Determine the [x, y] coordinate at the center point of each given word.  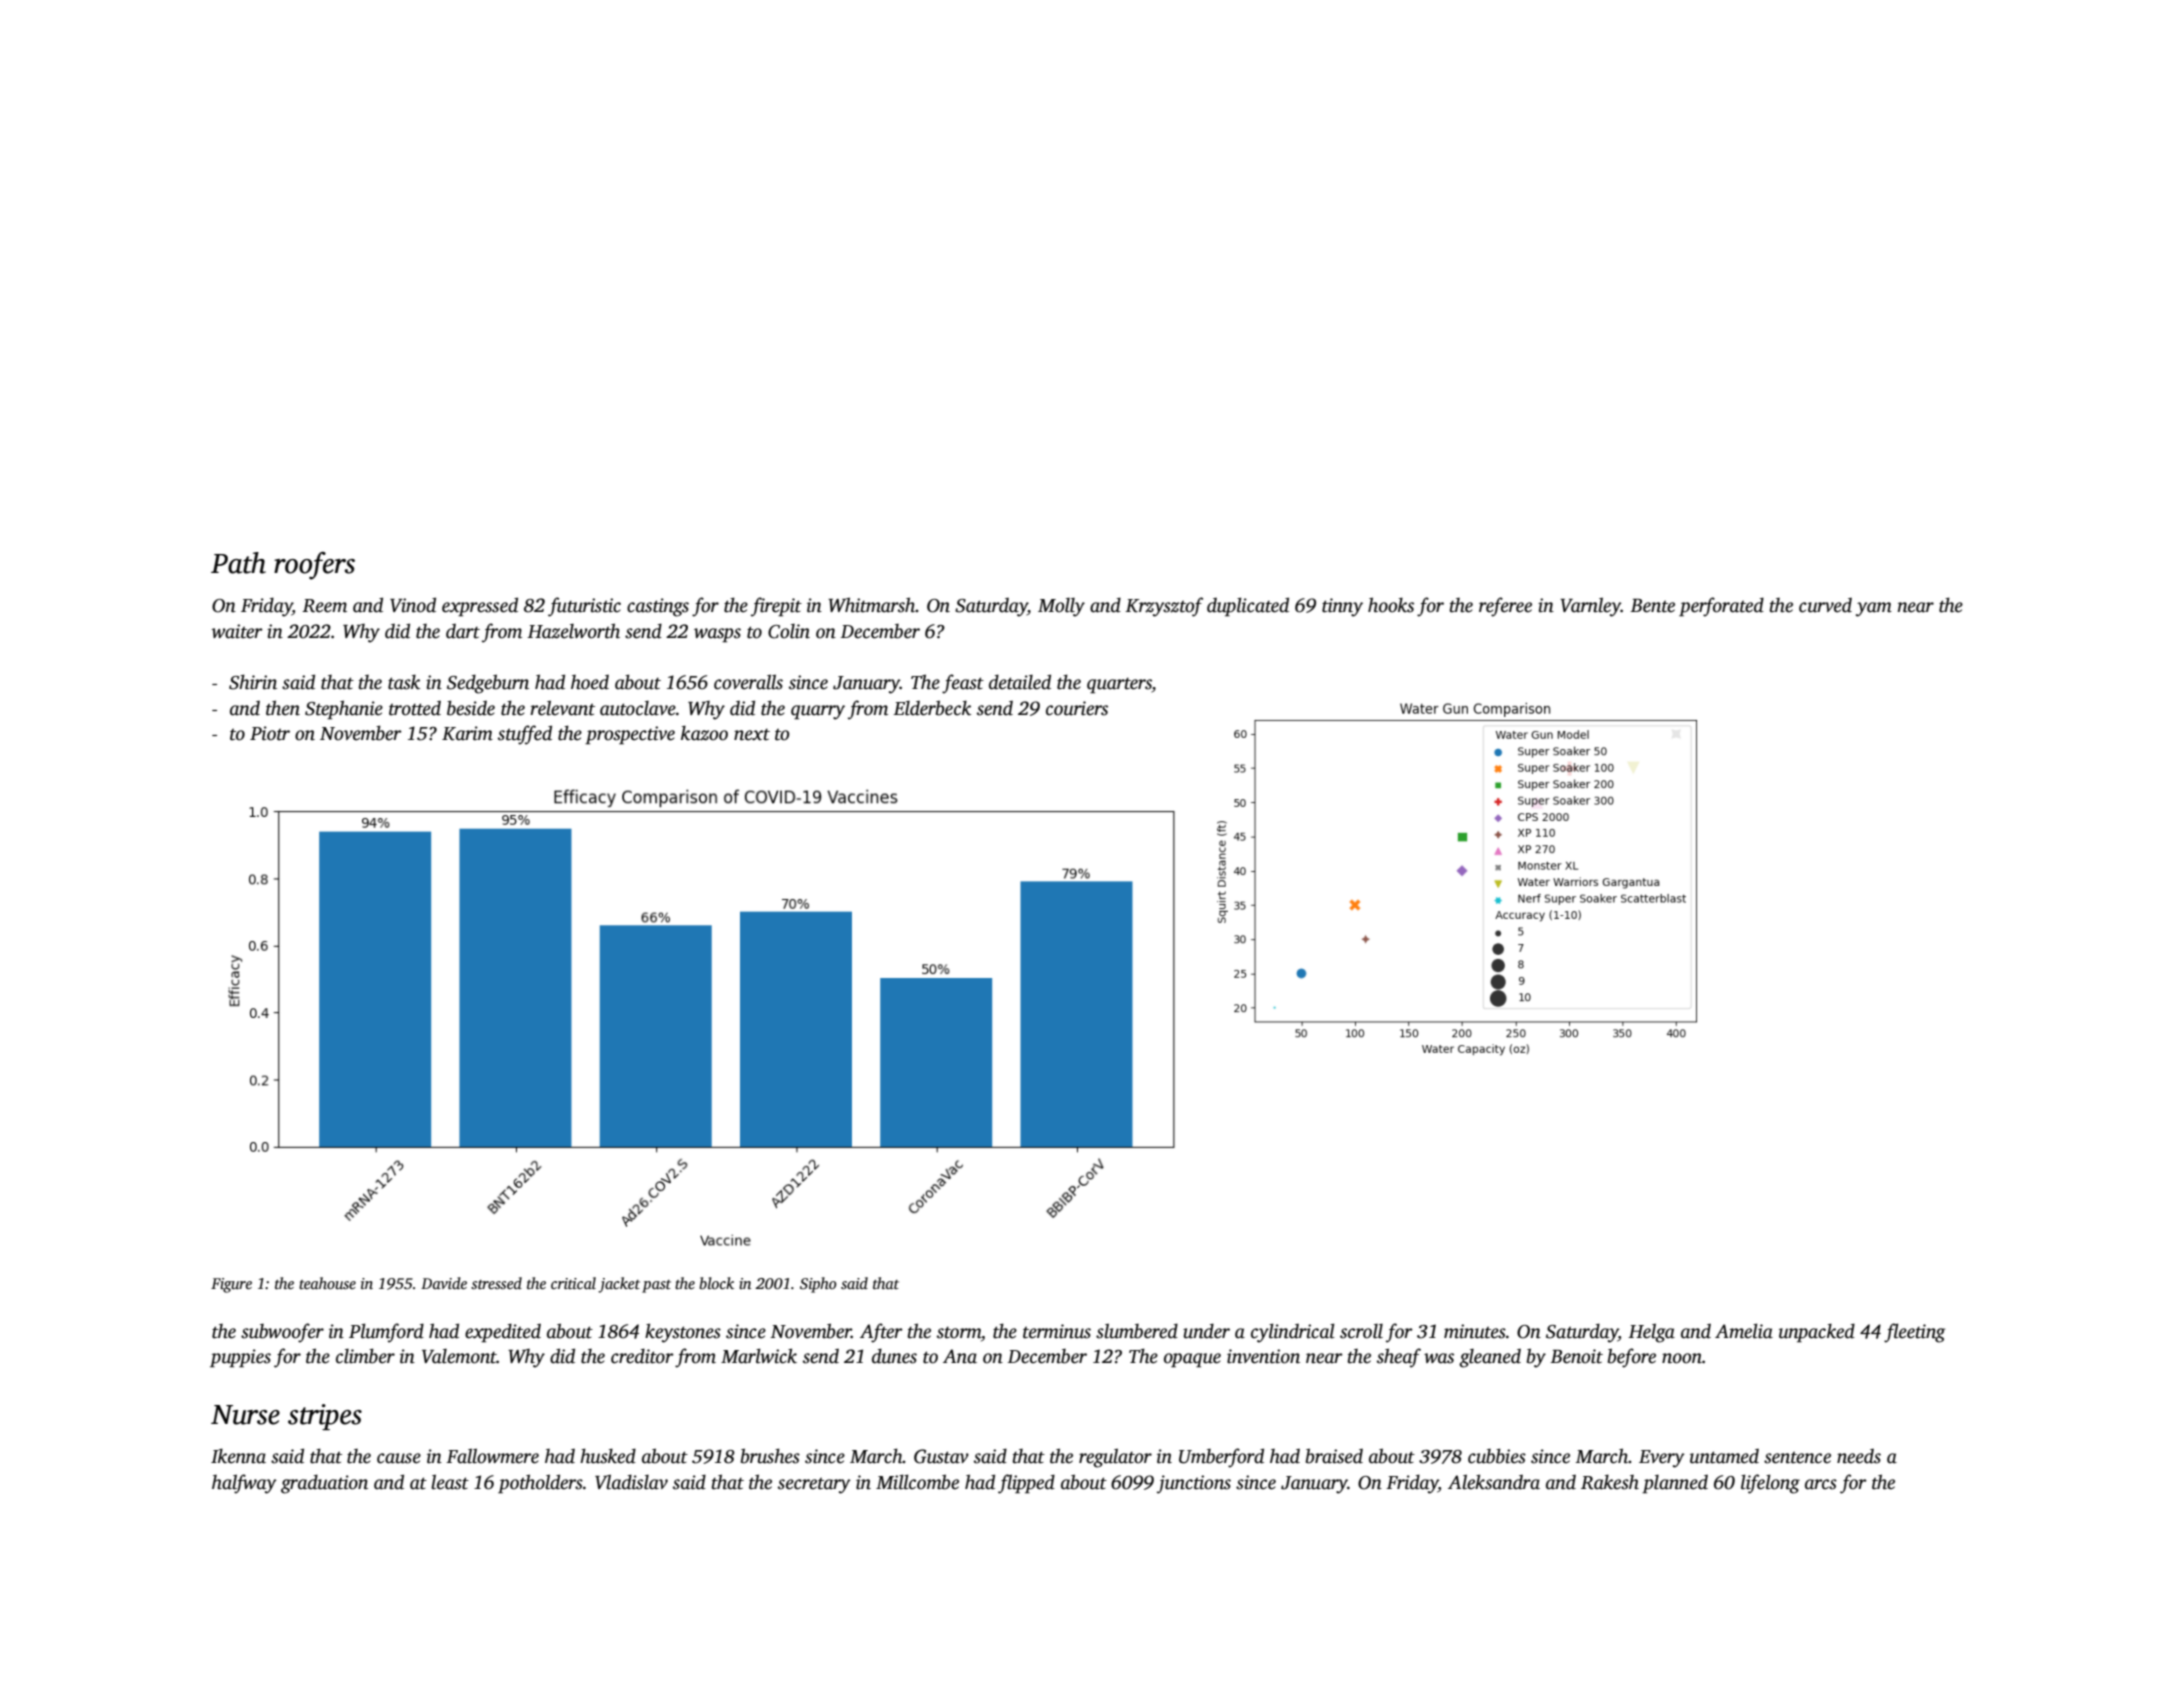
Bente [1652, 606]
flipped [1026, 1484]
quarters [1119, 686]
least [450, 1482]
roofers [314, 566]
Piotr [270, 733]
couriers [1077, 708]
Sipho [818, 1285]
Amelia [1744, 1331]
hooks [1391, 605]
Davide [444, 1283]
